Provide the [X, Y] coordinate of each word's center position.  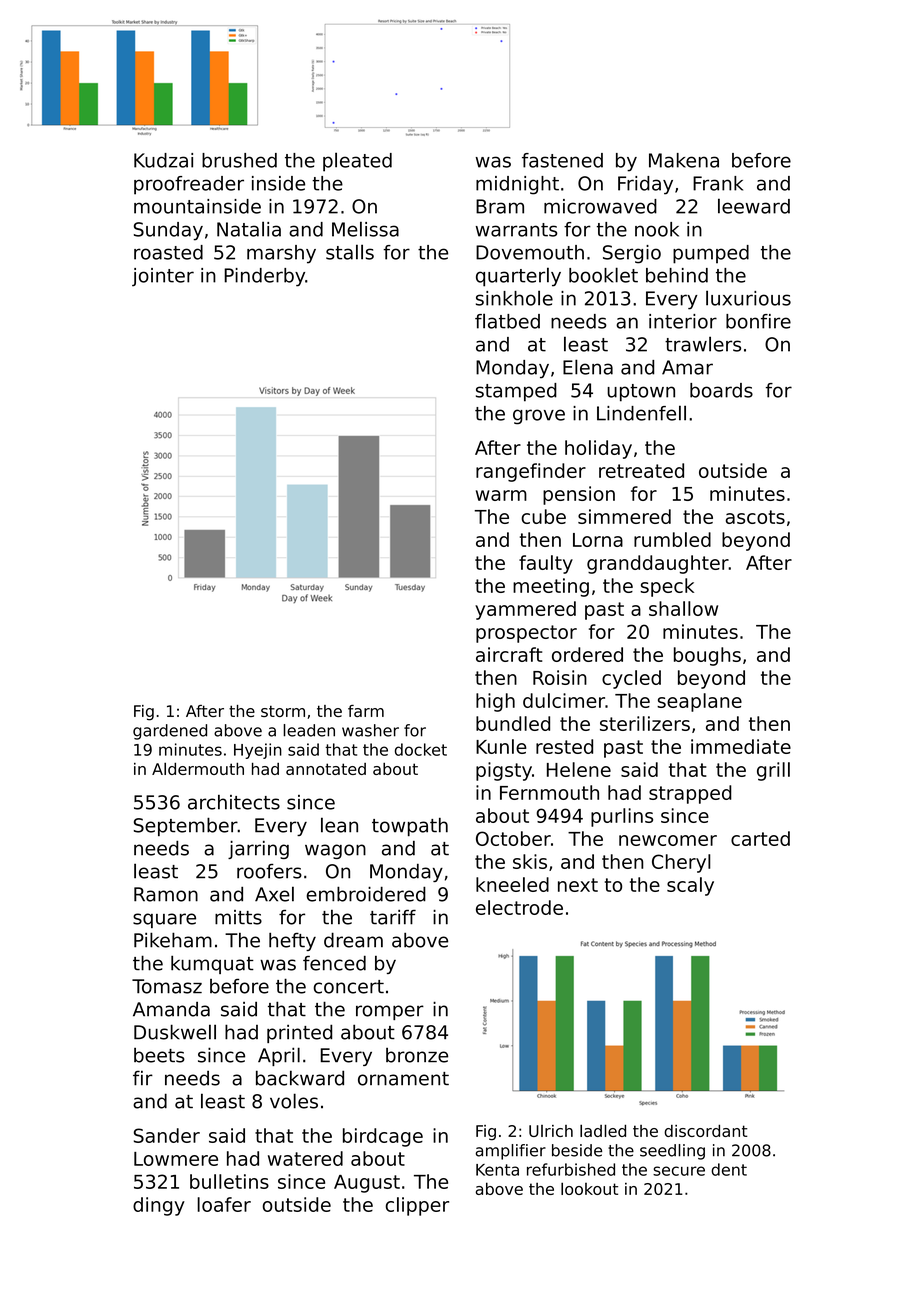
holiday [598, 449]
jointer [163, 277]
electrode [519, 907]
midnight [517, 185]
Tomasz [167, 986]
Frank [718, 183]
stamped [516, 392]
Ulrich [551, 1131]
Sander [167, 1135]
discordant [706, 1131]
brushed [239, 160]
